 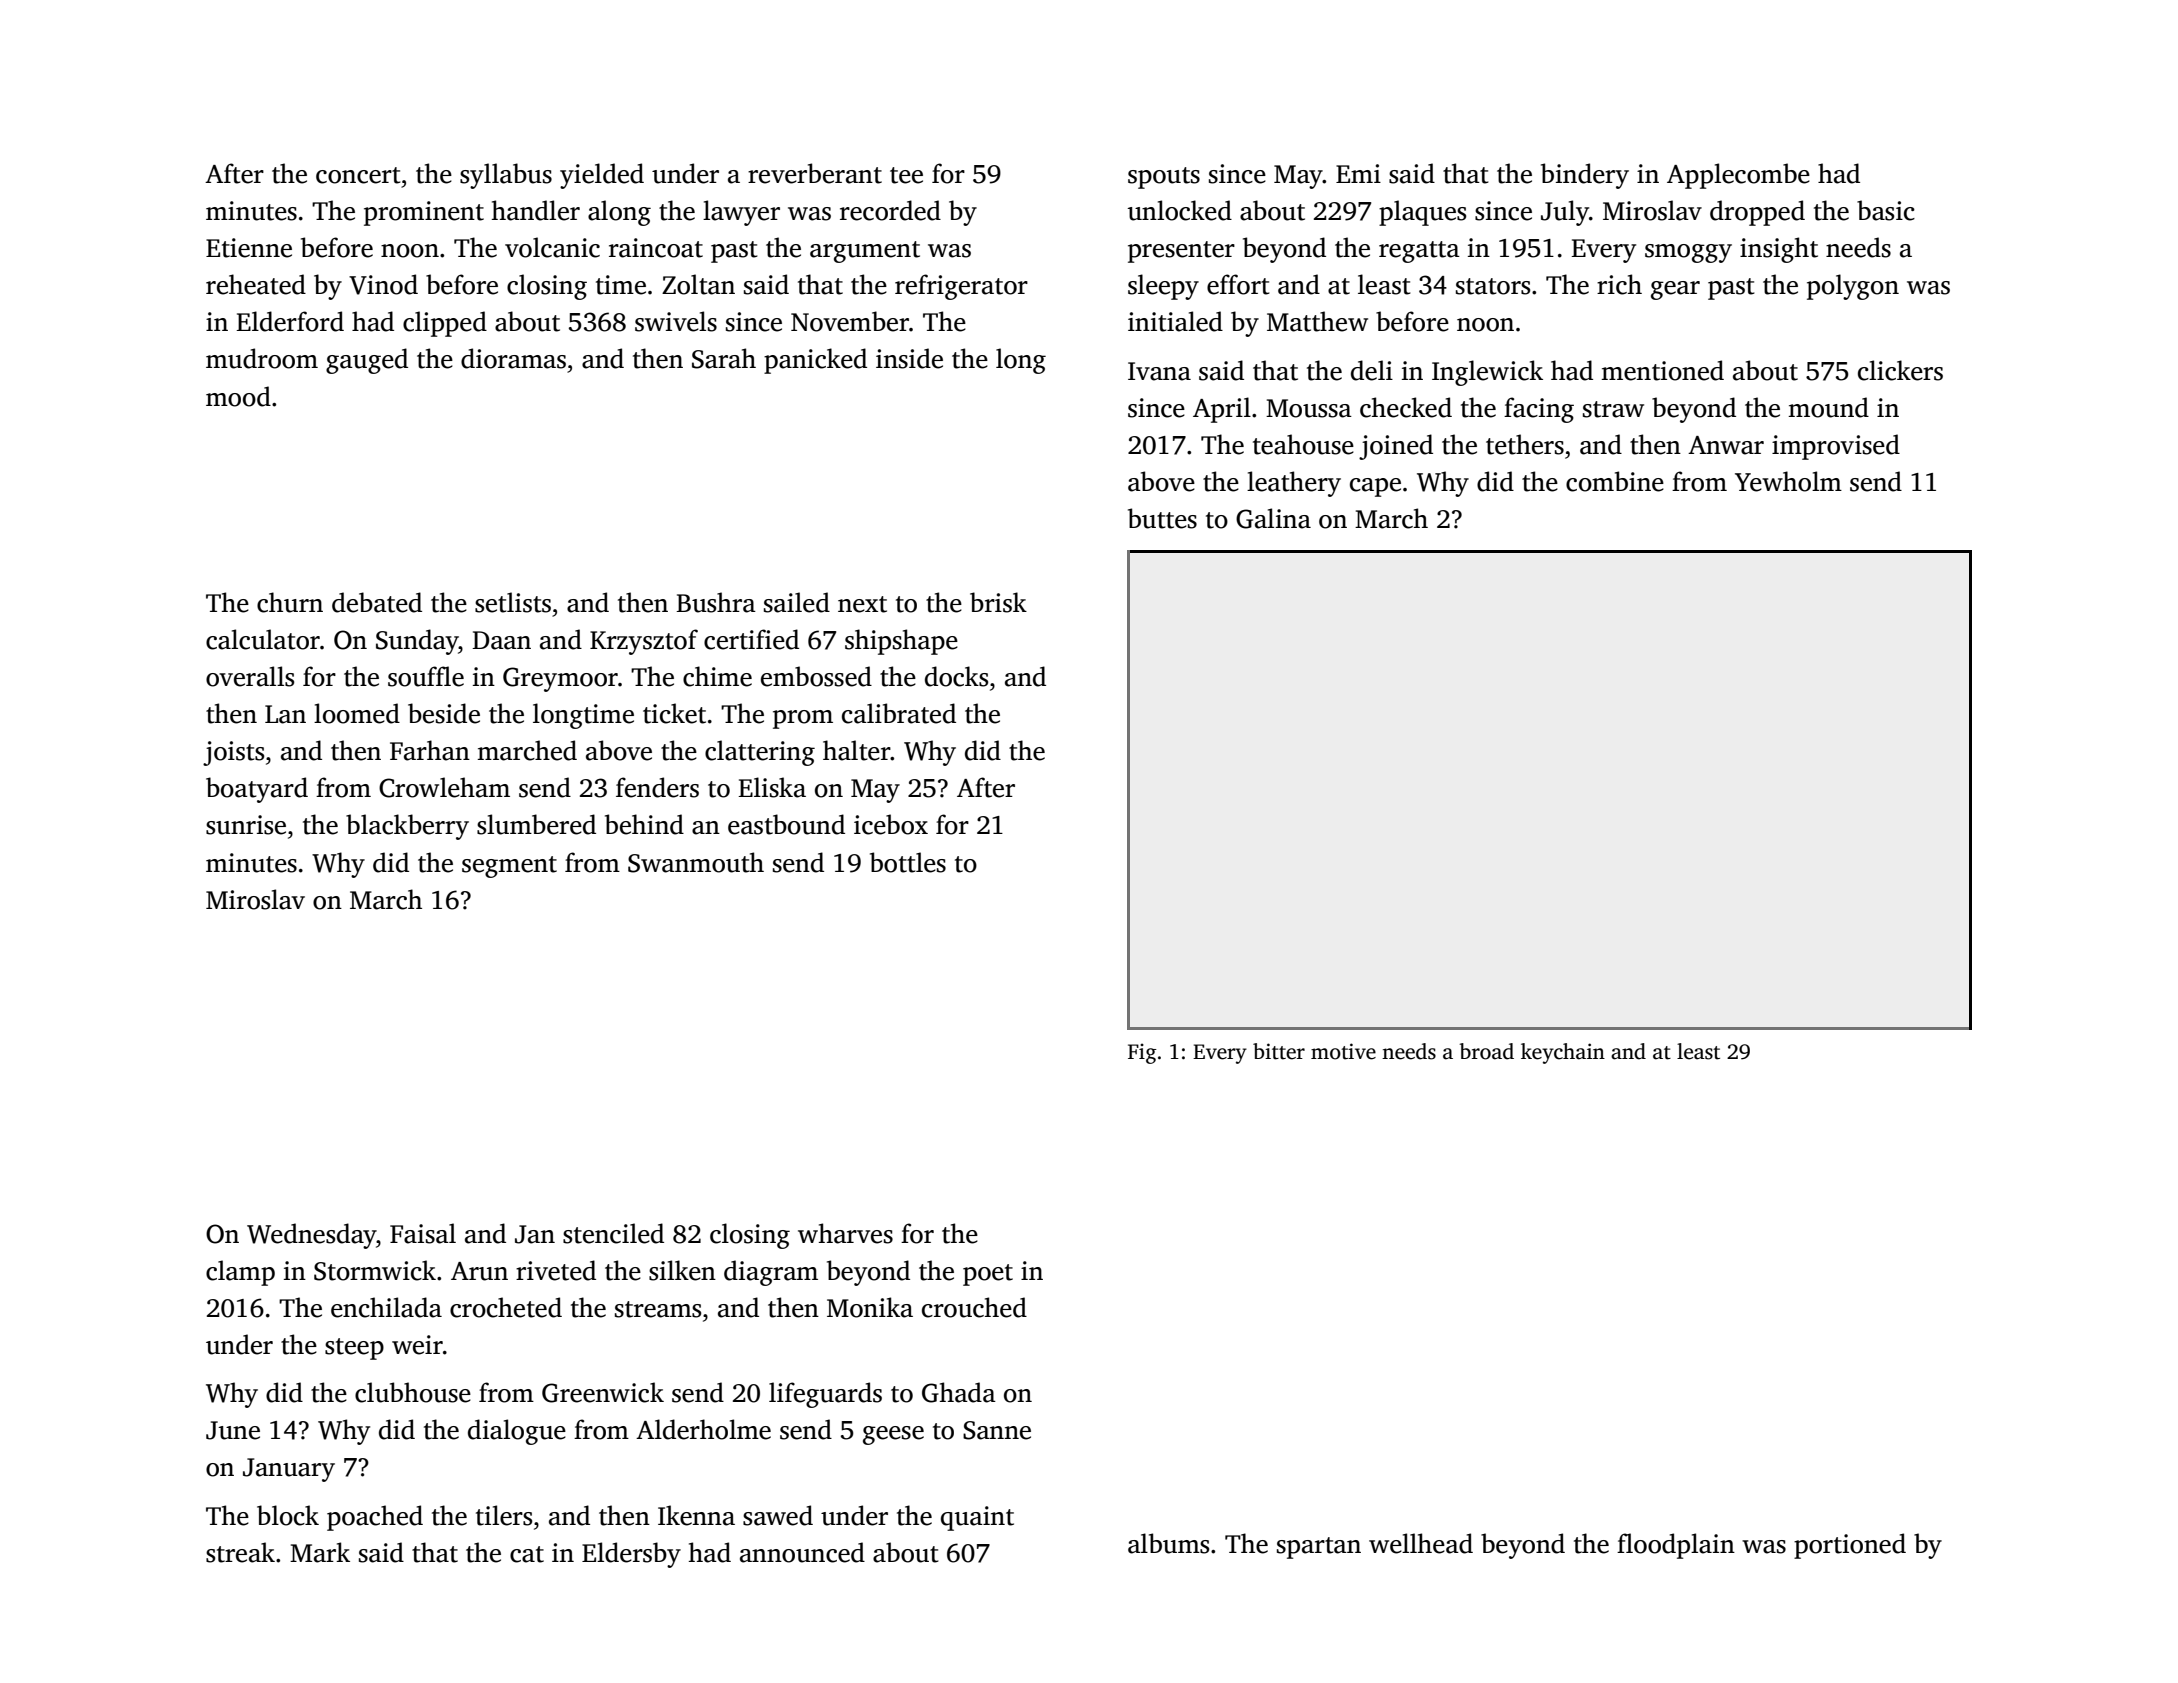 I want to click on bottles, so click(x=908, y=862).
